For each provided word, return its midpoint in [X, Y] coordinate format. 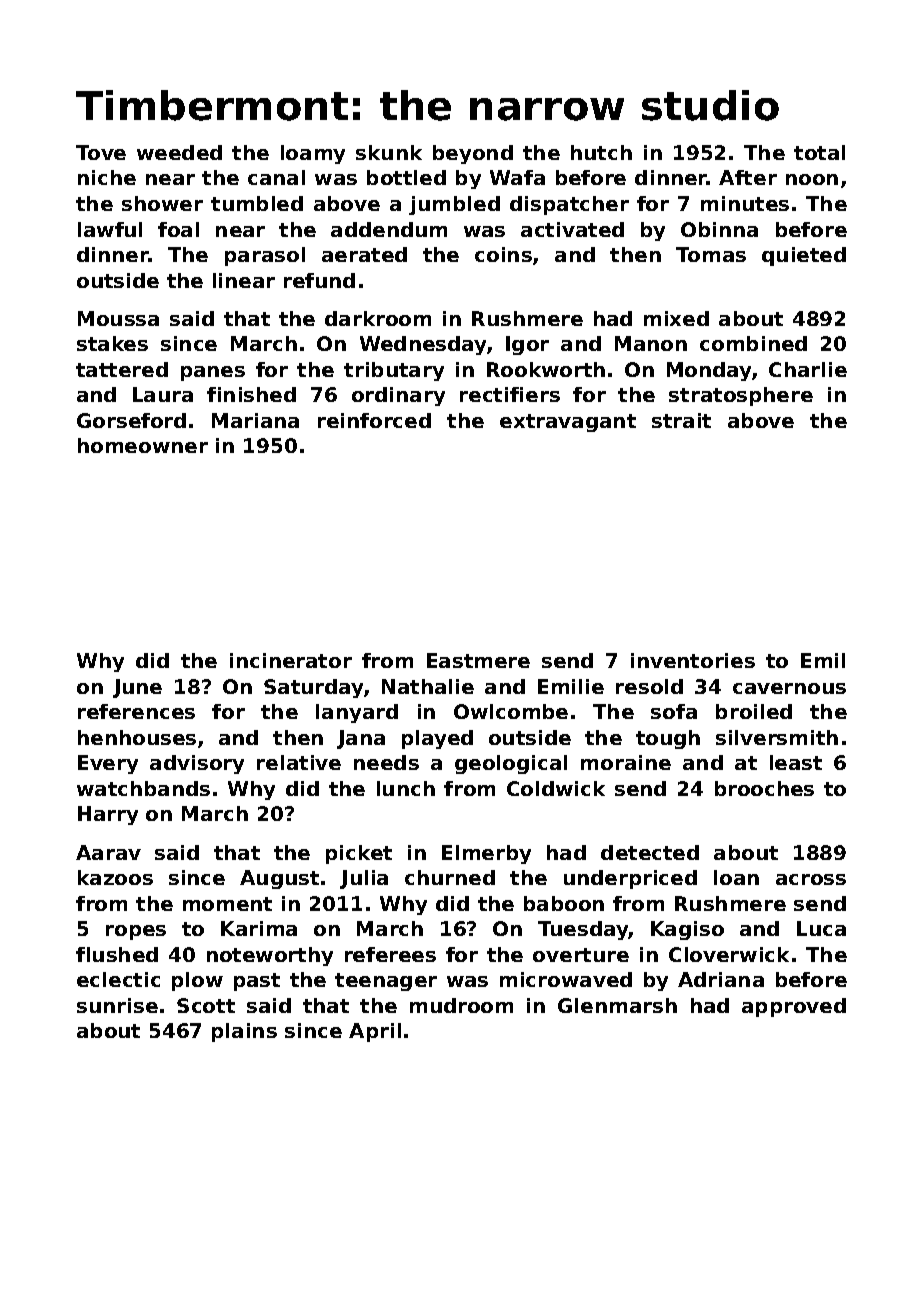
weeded [179, 152]
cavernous [789, 688]
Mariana [255, 420]
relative [299, 762]
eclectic [118, 979]
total [819, 152]
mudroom [461, 1005]
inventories [693, 660]
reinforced [374, 420]
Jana [361, 739]
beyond [473, 154]
